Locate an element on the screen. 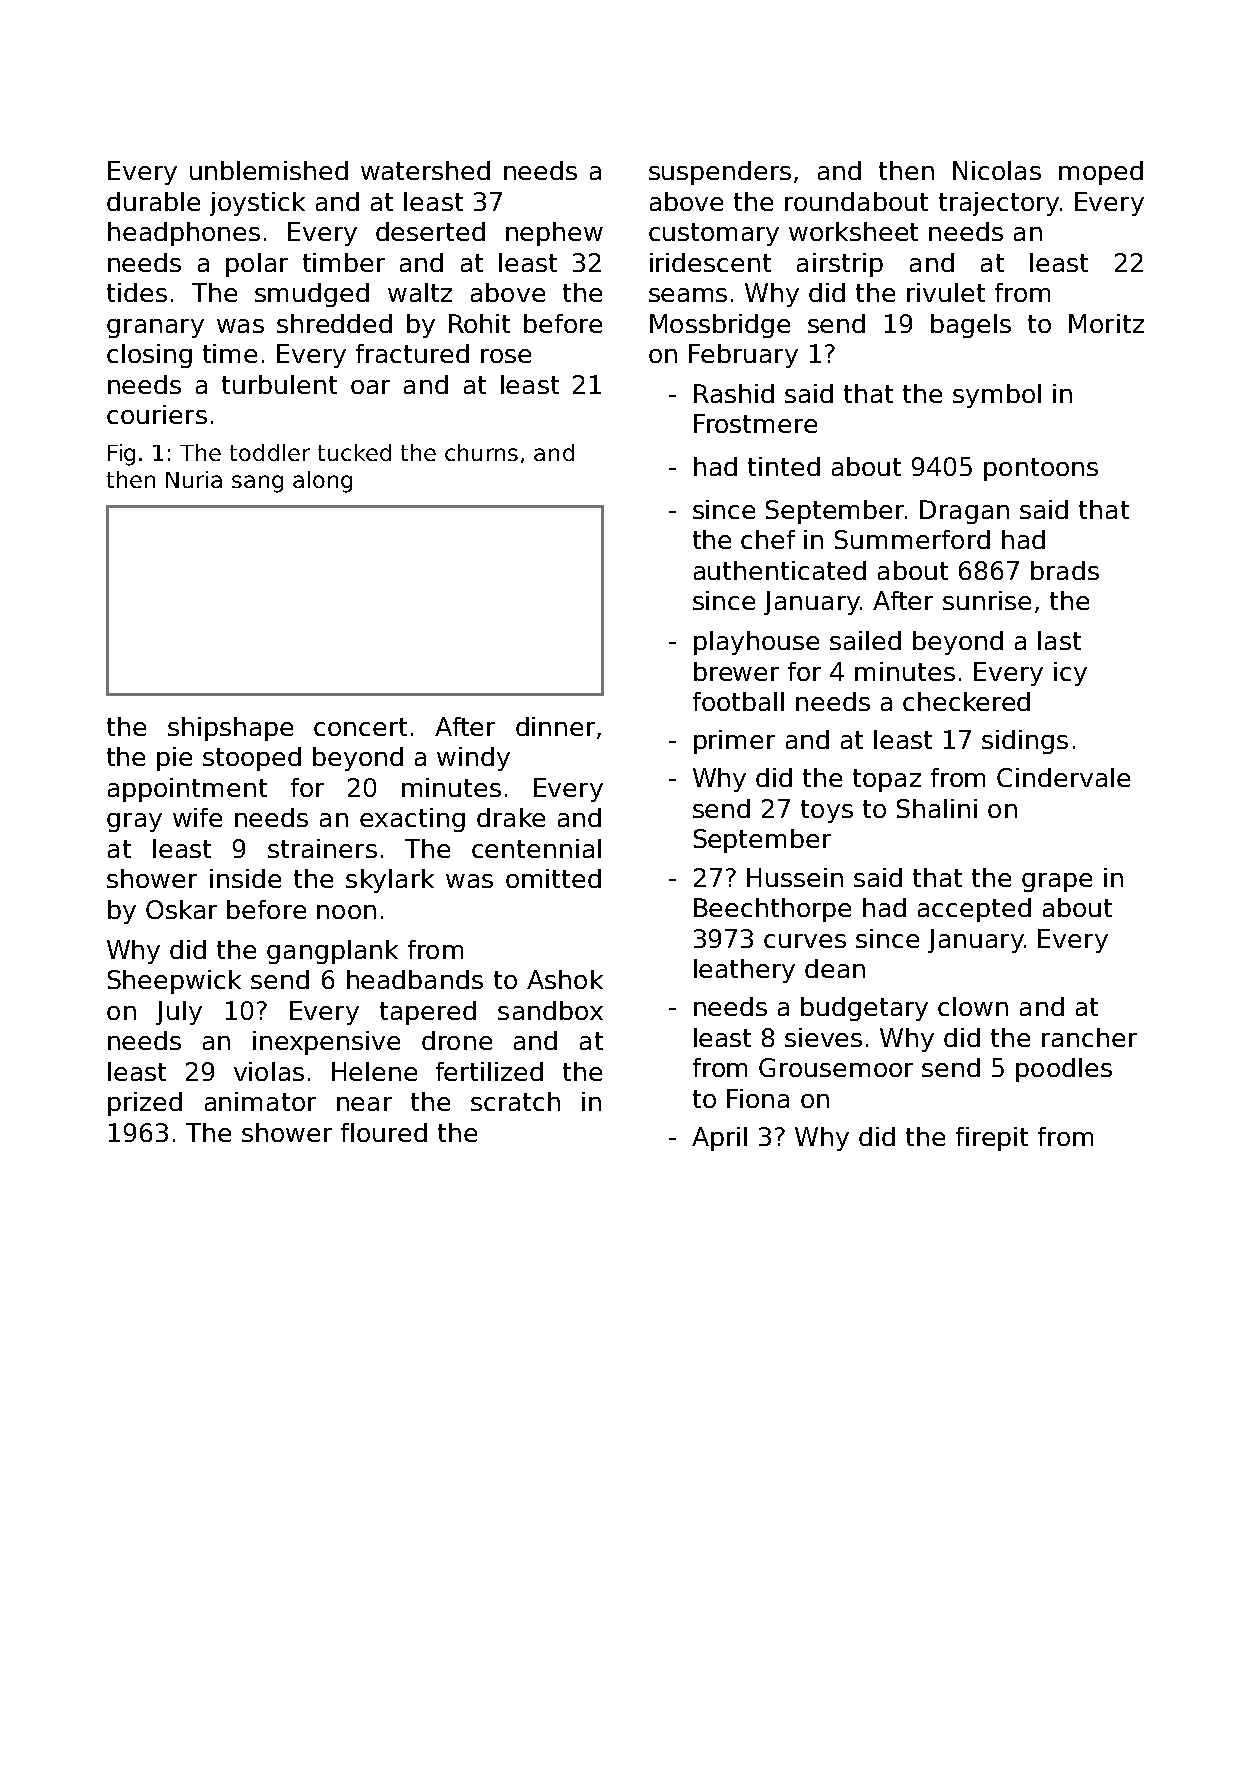 This screenshot has width=1251, height=1769. accepted is located at coordinates (974, 910).
